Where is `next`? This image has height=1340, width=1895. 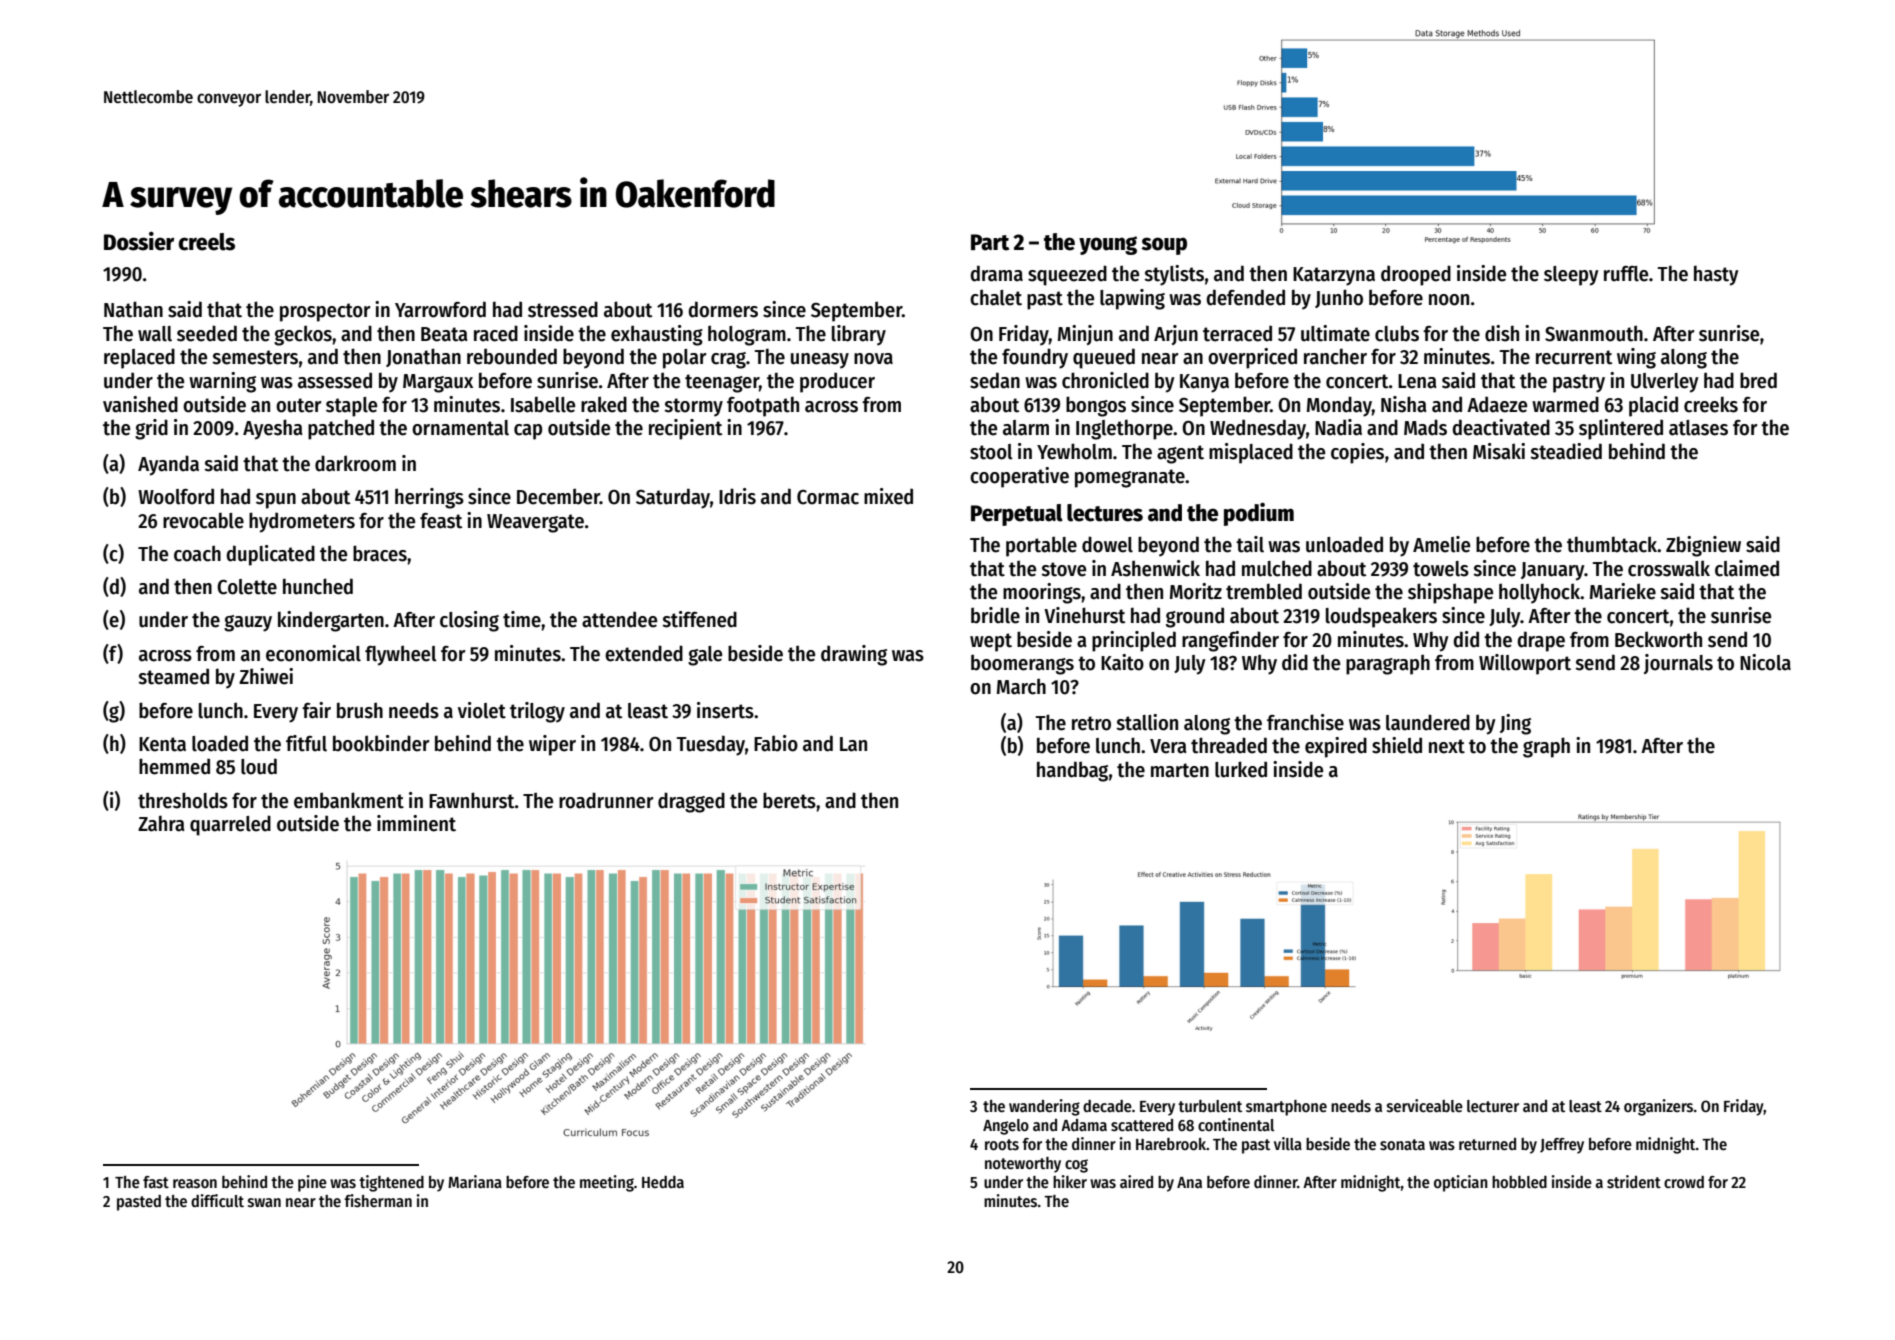
next is located at coordinates (1447, 746).
